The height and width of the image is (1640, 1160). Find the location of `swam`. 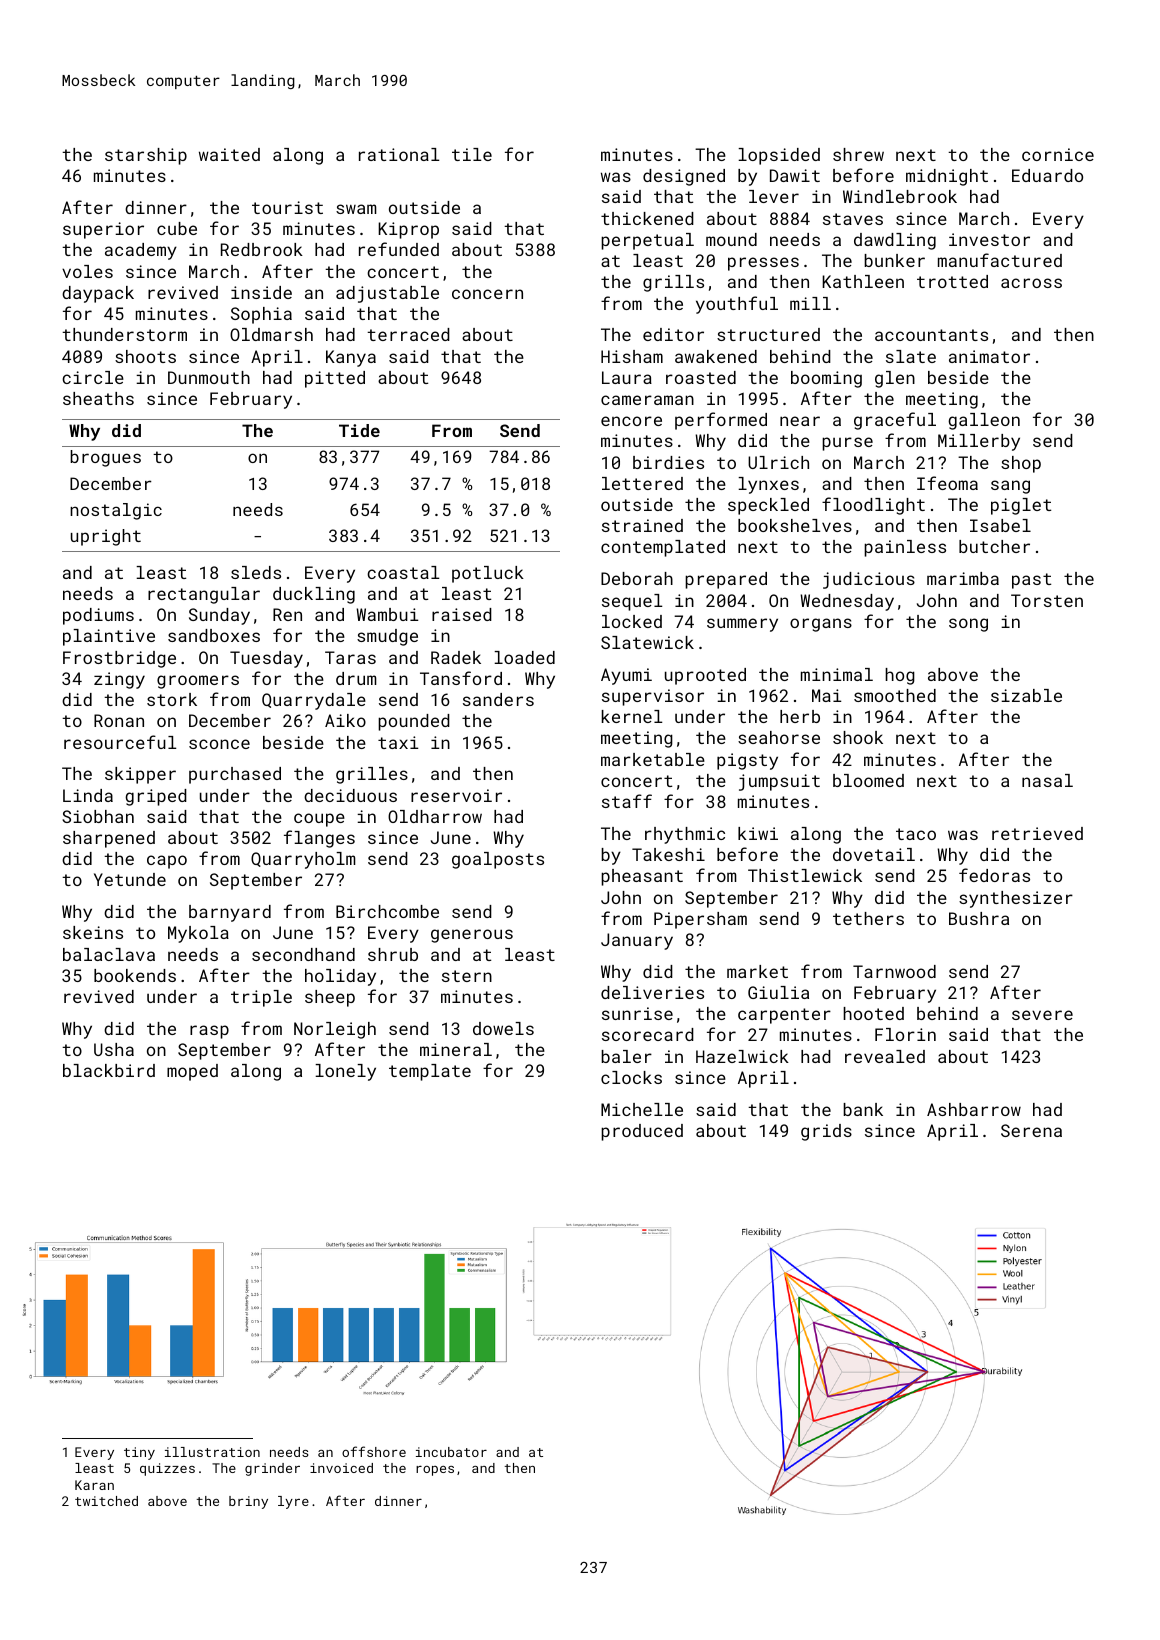

swam is located at coordinates (356, 209).
